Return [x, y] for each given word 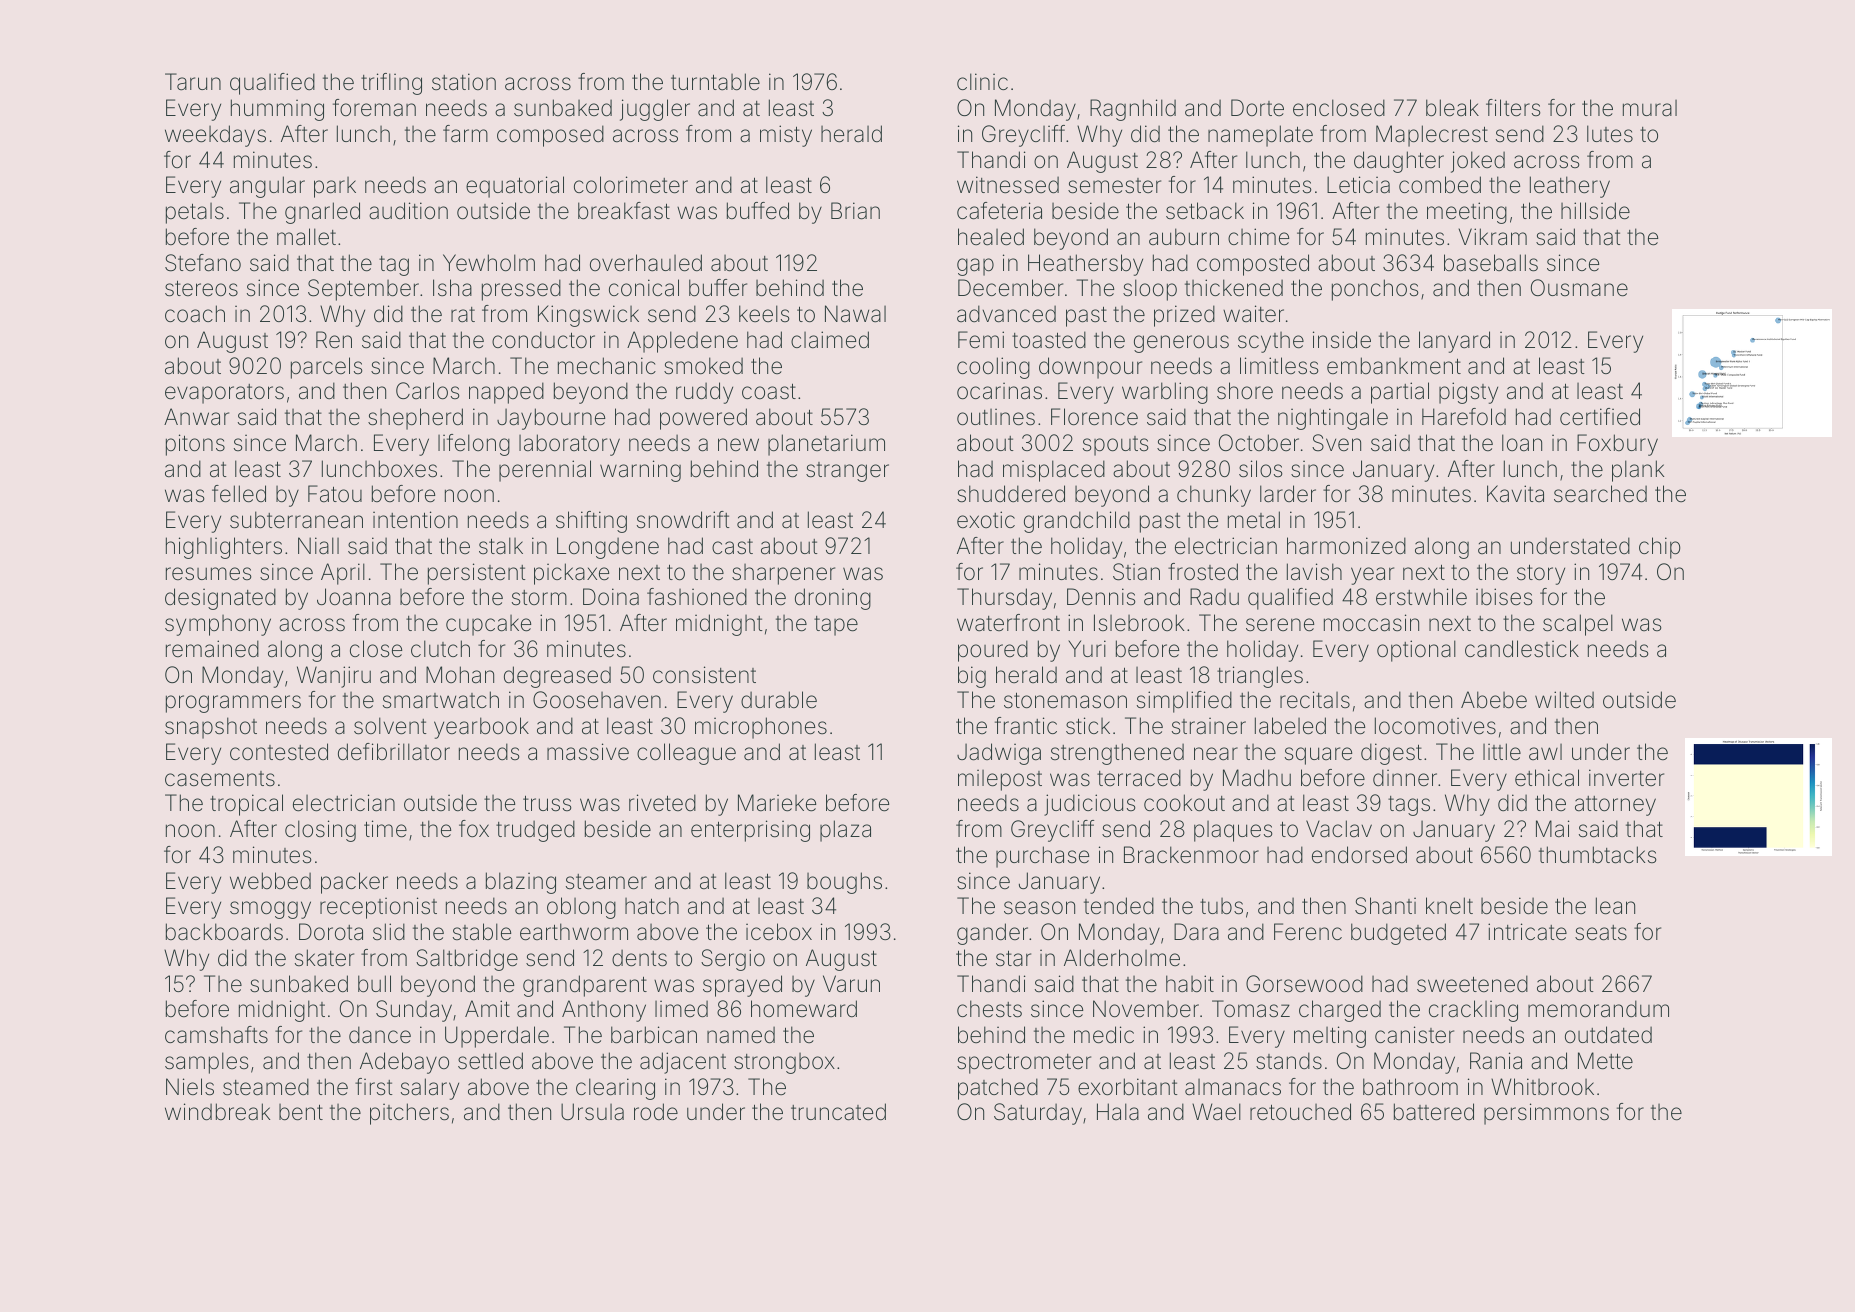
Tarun [193, 82]
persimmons [1546, 1114]
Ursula [592, 1112]
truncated [838, 1112]
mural [1650, 108]
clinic [982, 81]
